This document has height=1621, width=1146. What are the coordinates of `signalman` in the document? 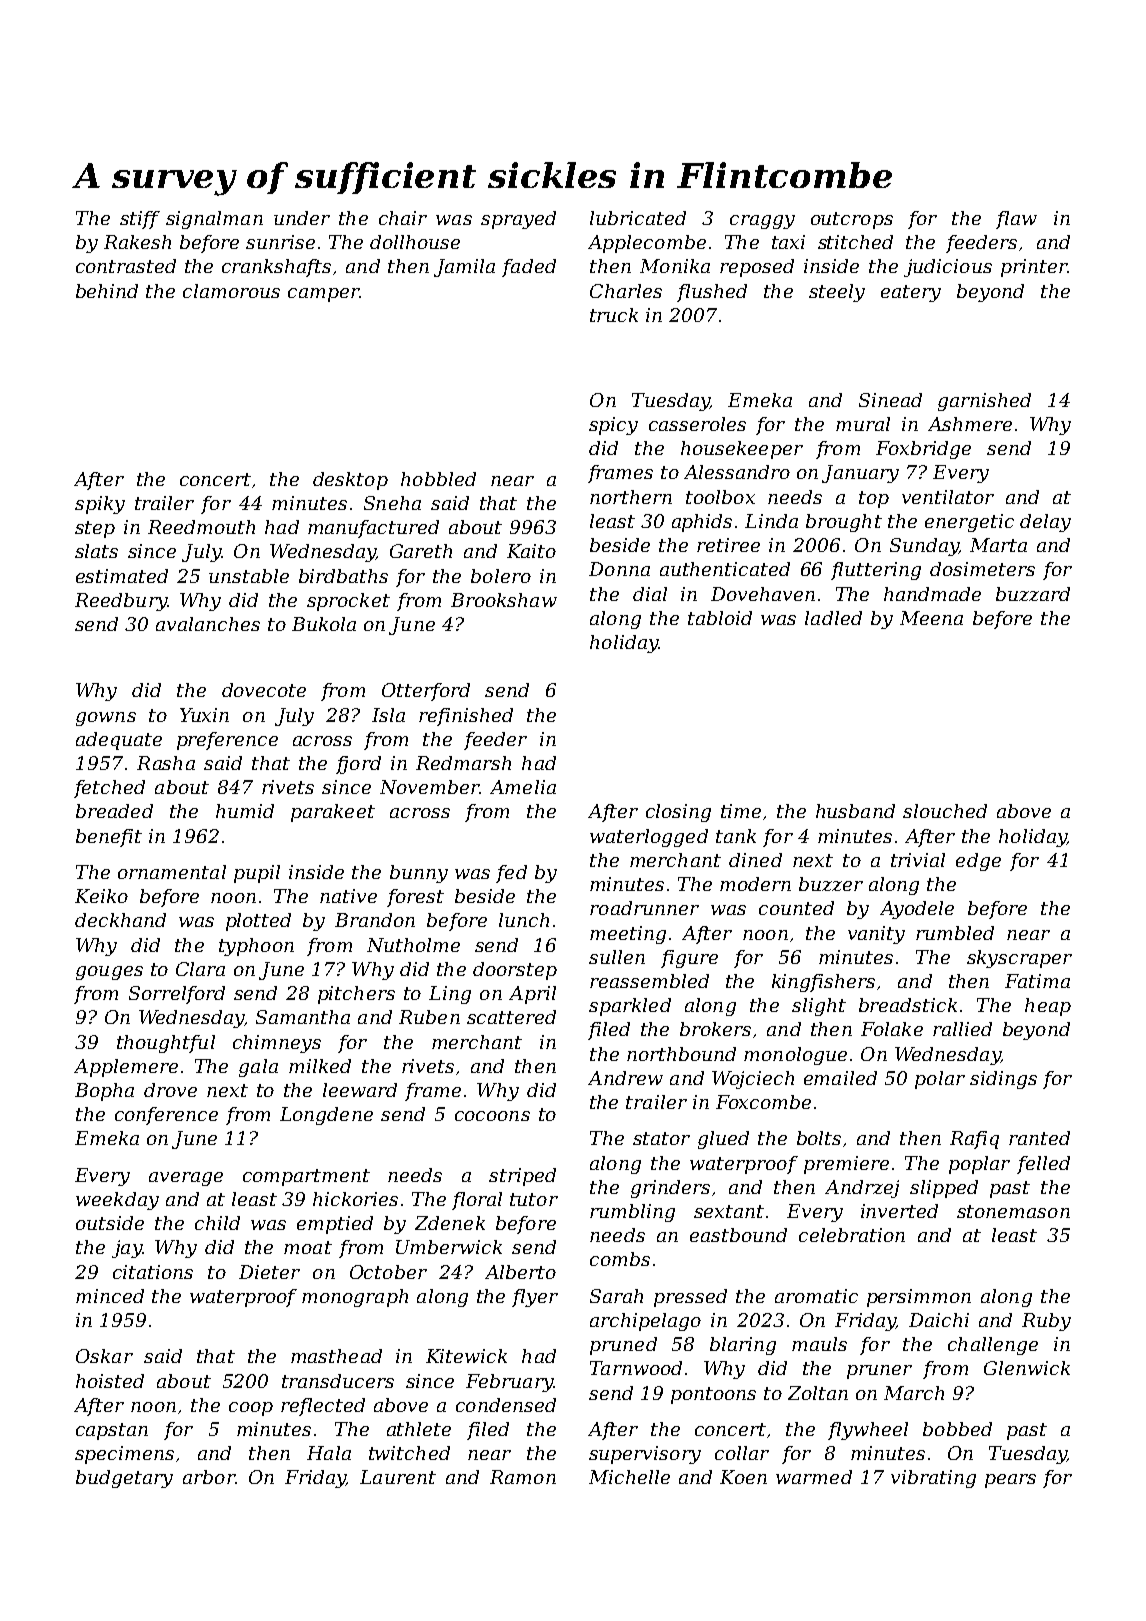 It's located at (214, 220).
